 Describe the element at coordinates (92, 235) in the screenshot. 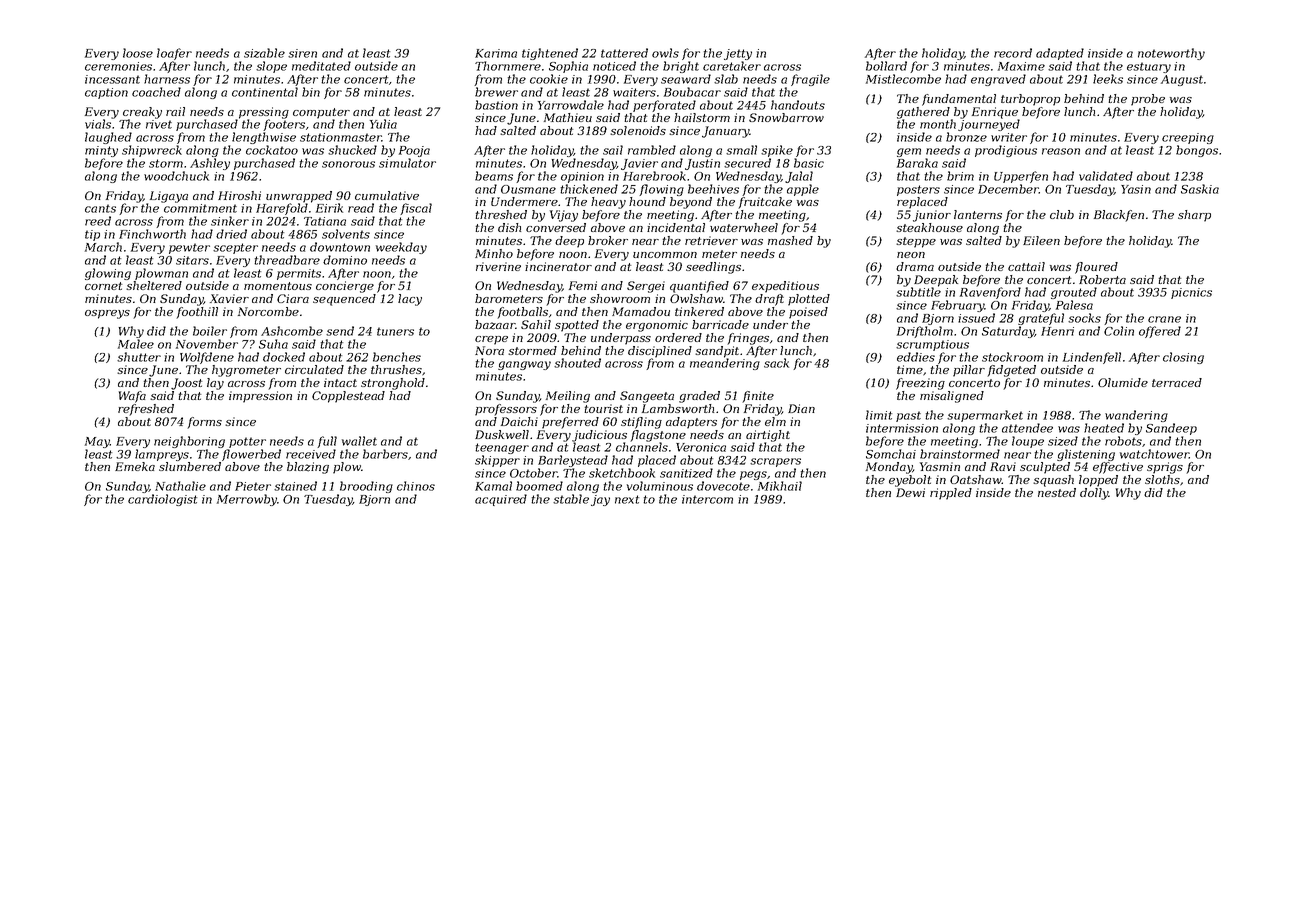

I see `tip` at that location.
